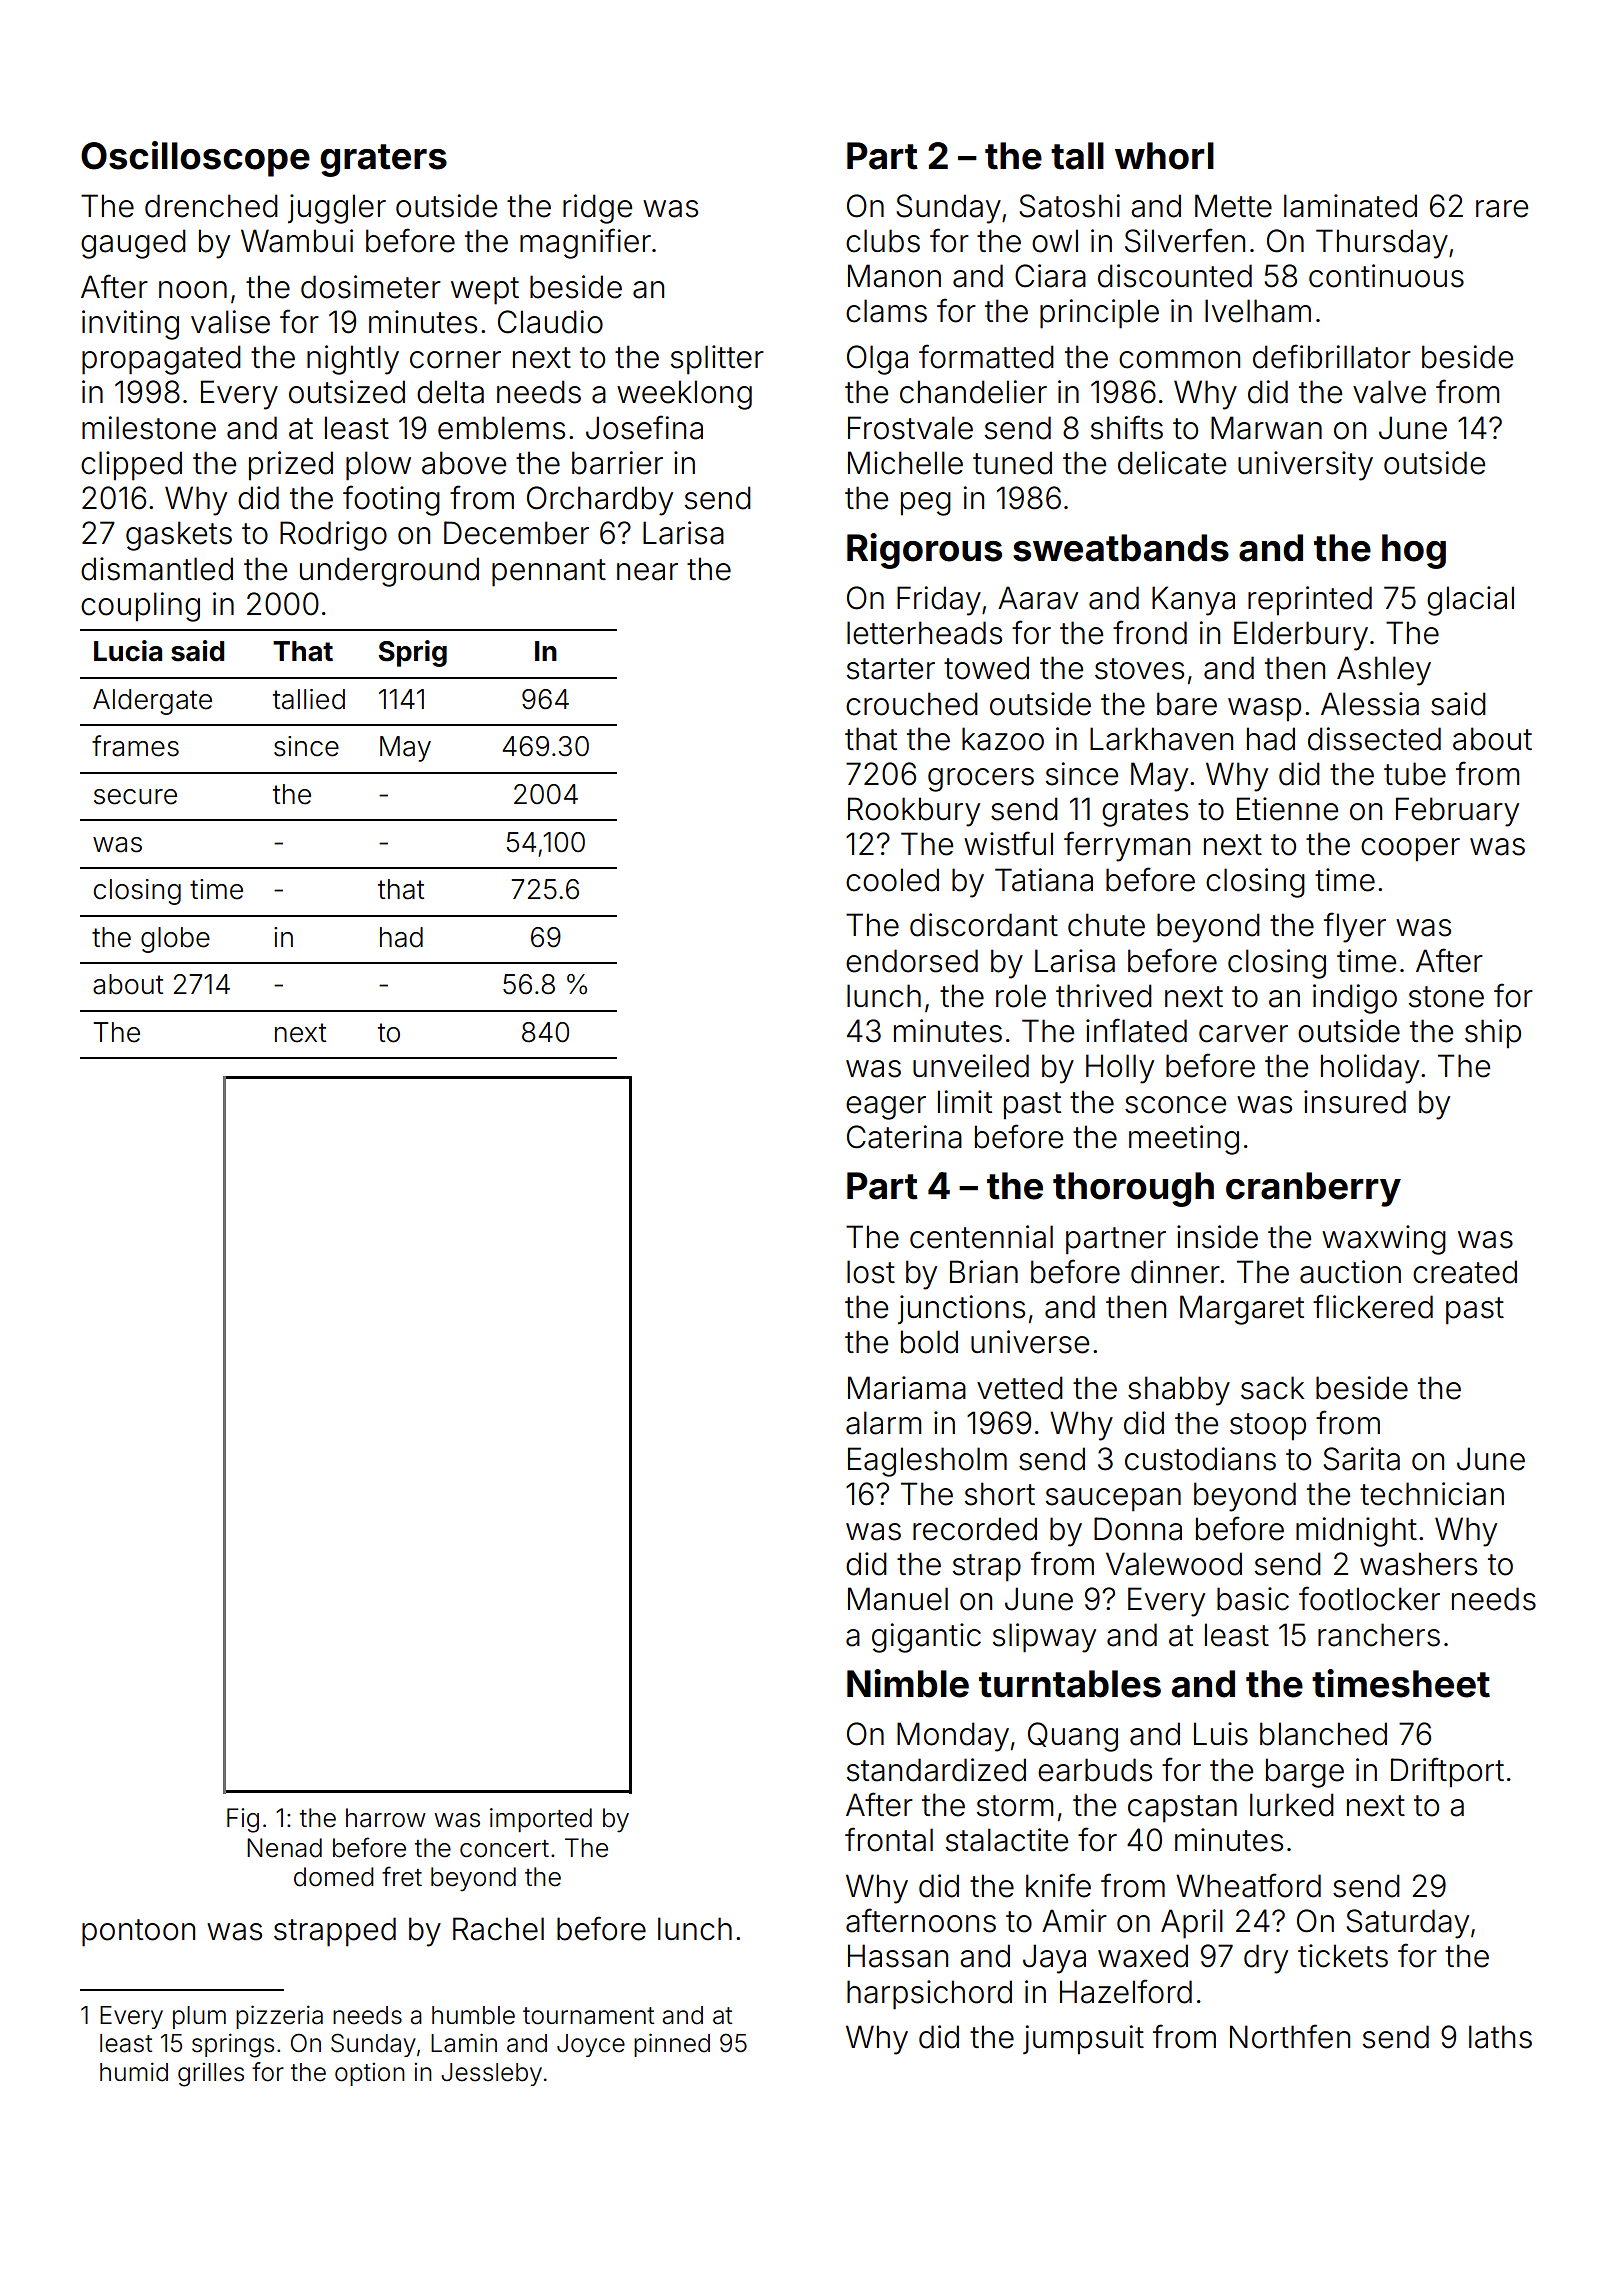  What do you see at coordinates (1164, 156) in the image?
I see `whorl` at bounding box center [1164, 156].
